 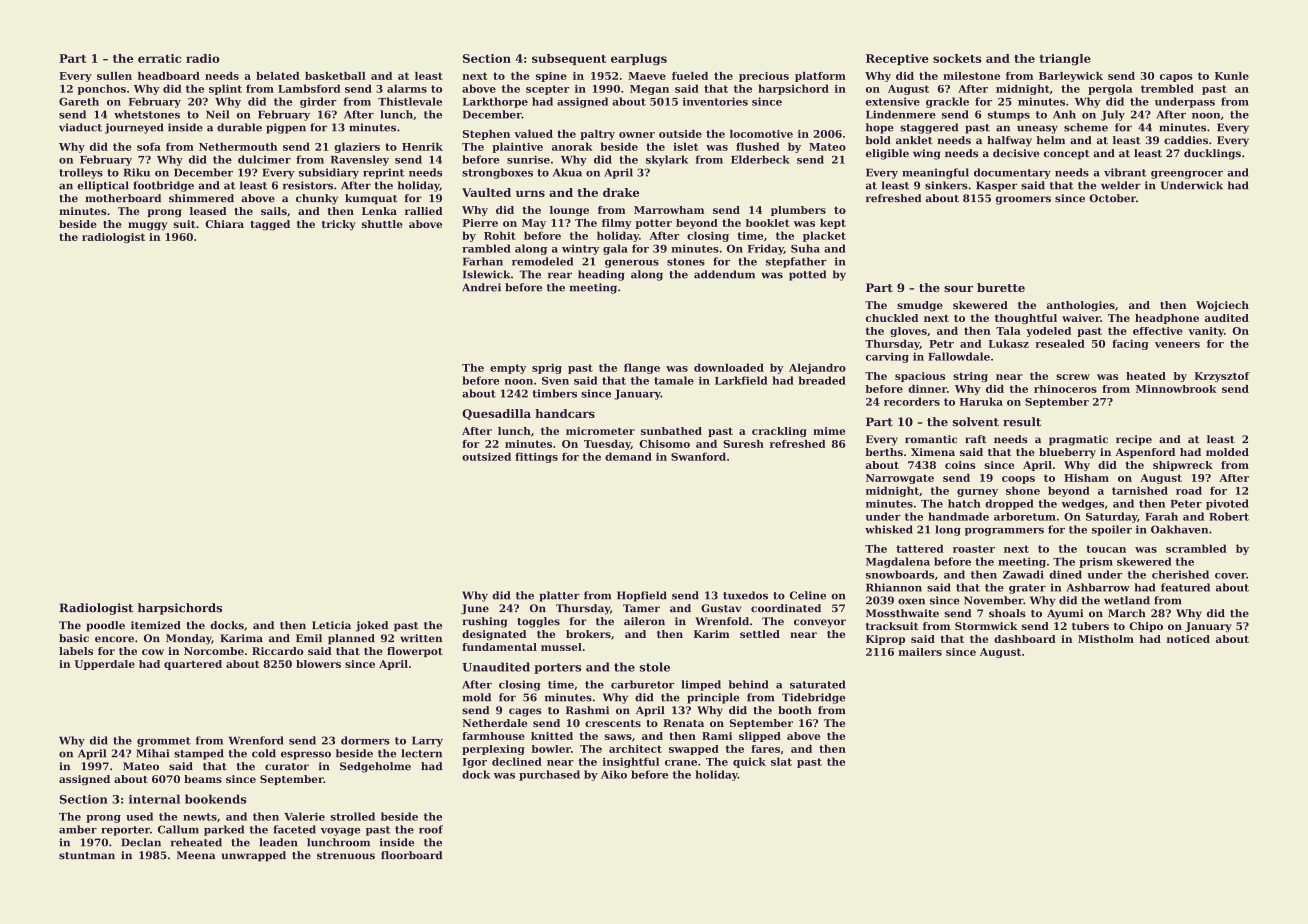 What do you see at coordinates (106, 626) in the screenshot?
I see `poodle` at bounding box center [106, 626].
